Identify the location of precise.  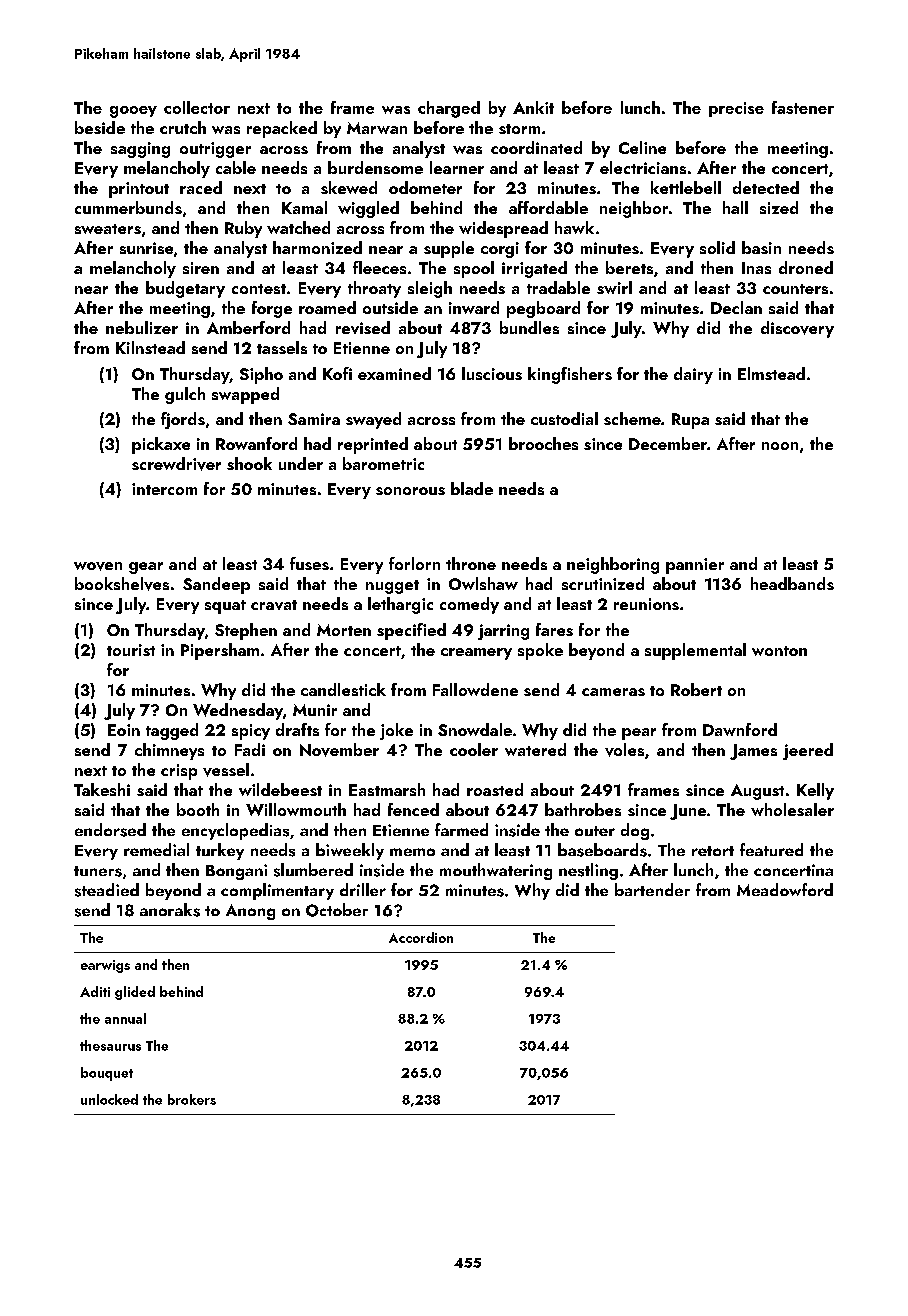
(736, 109).
